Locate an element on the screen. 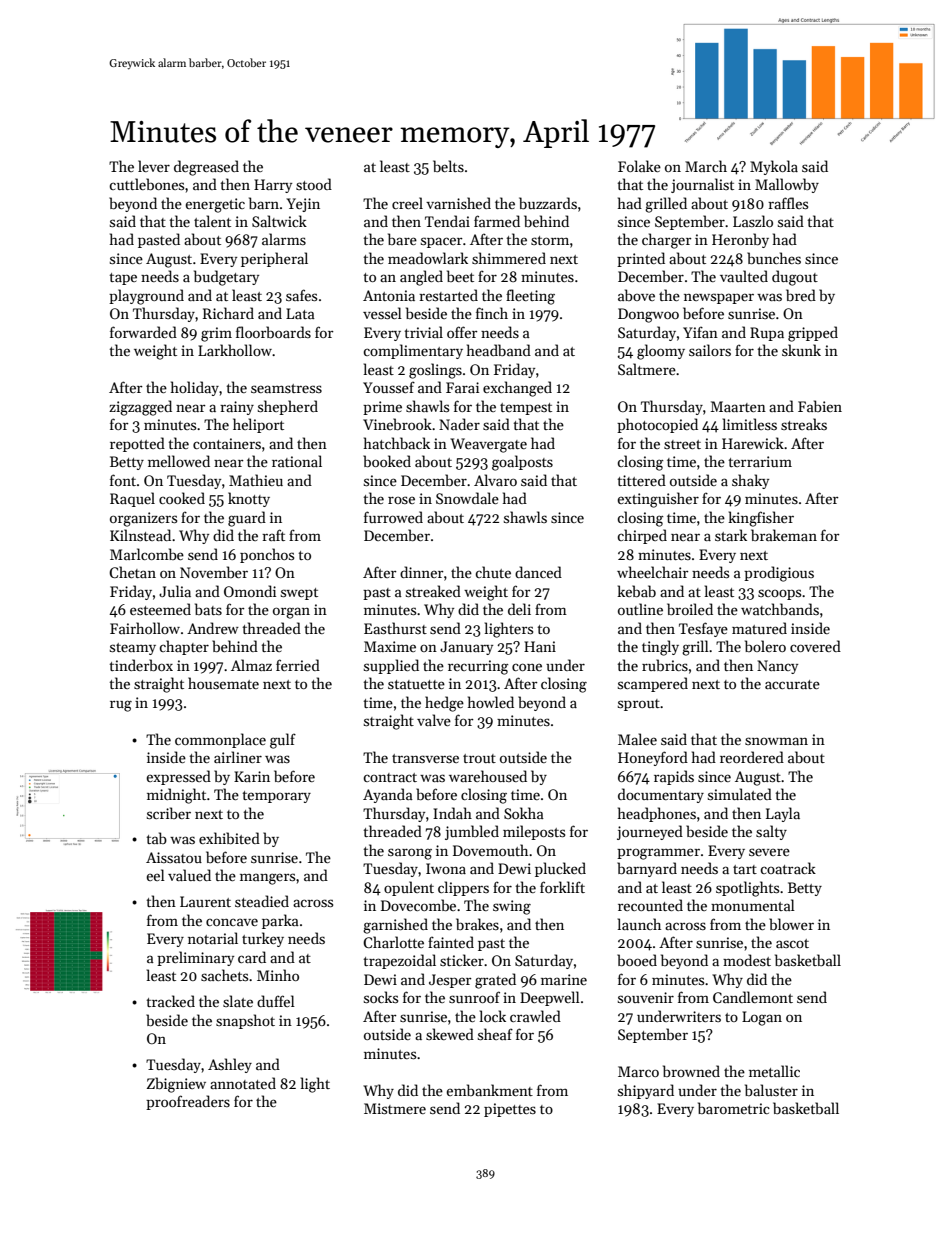 The width and height of the screenshot is (952, 1233). charger is located at coordinates (667, 241).
